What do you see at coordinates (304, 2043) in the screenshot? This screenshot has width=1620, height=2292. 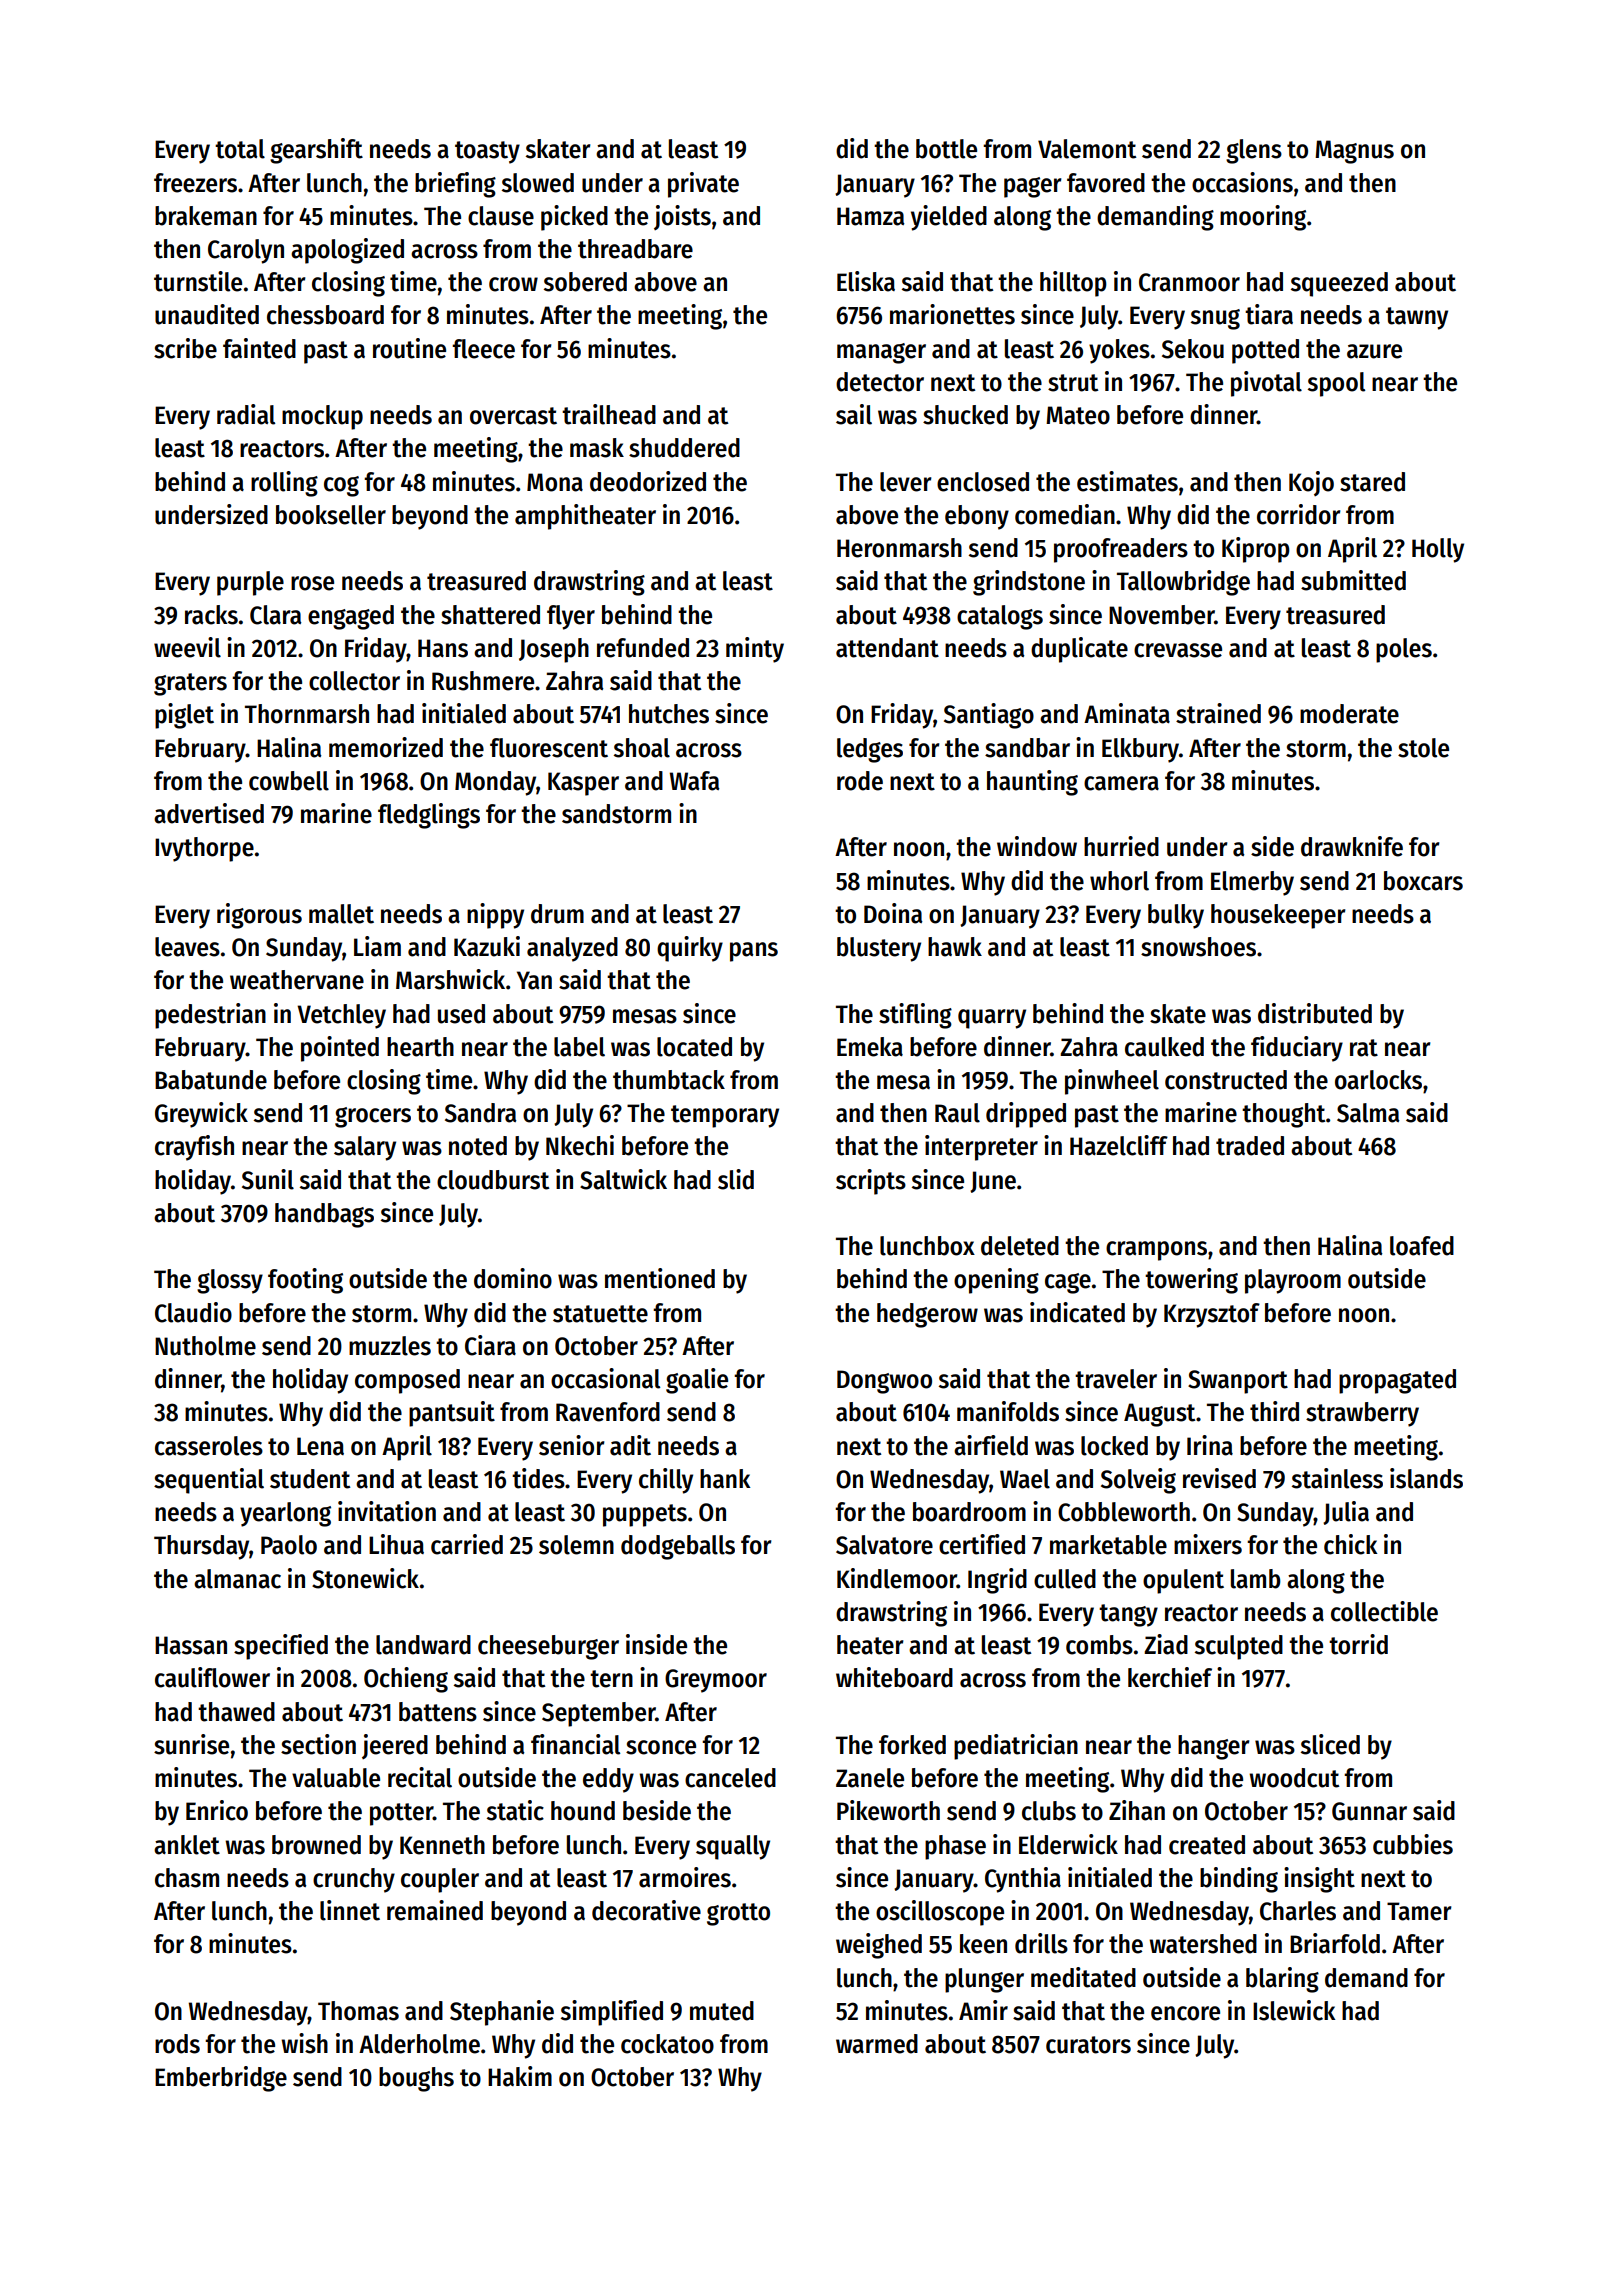 I see `wish` at bounding box center [304, 2043].
